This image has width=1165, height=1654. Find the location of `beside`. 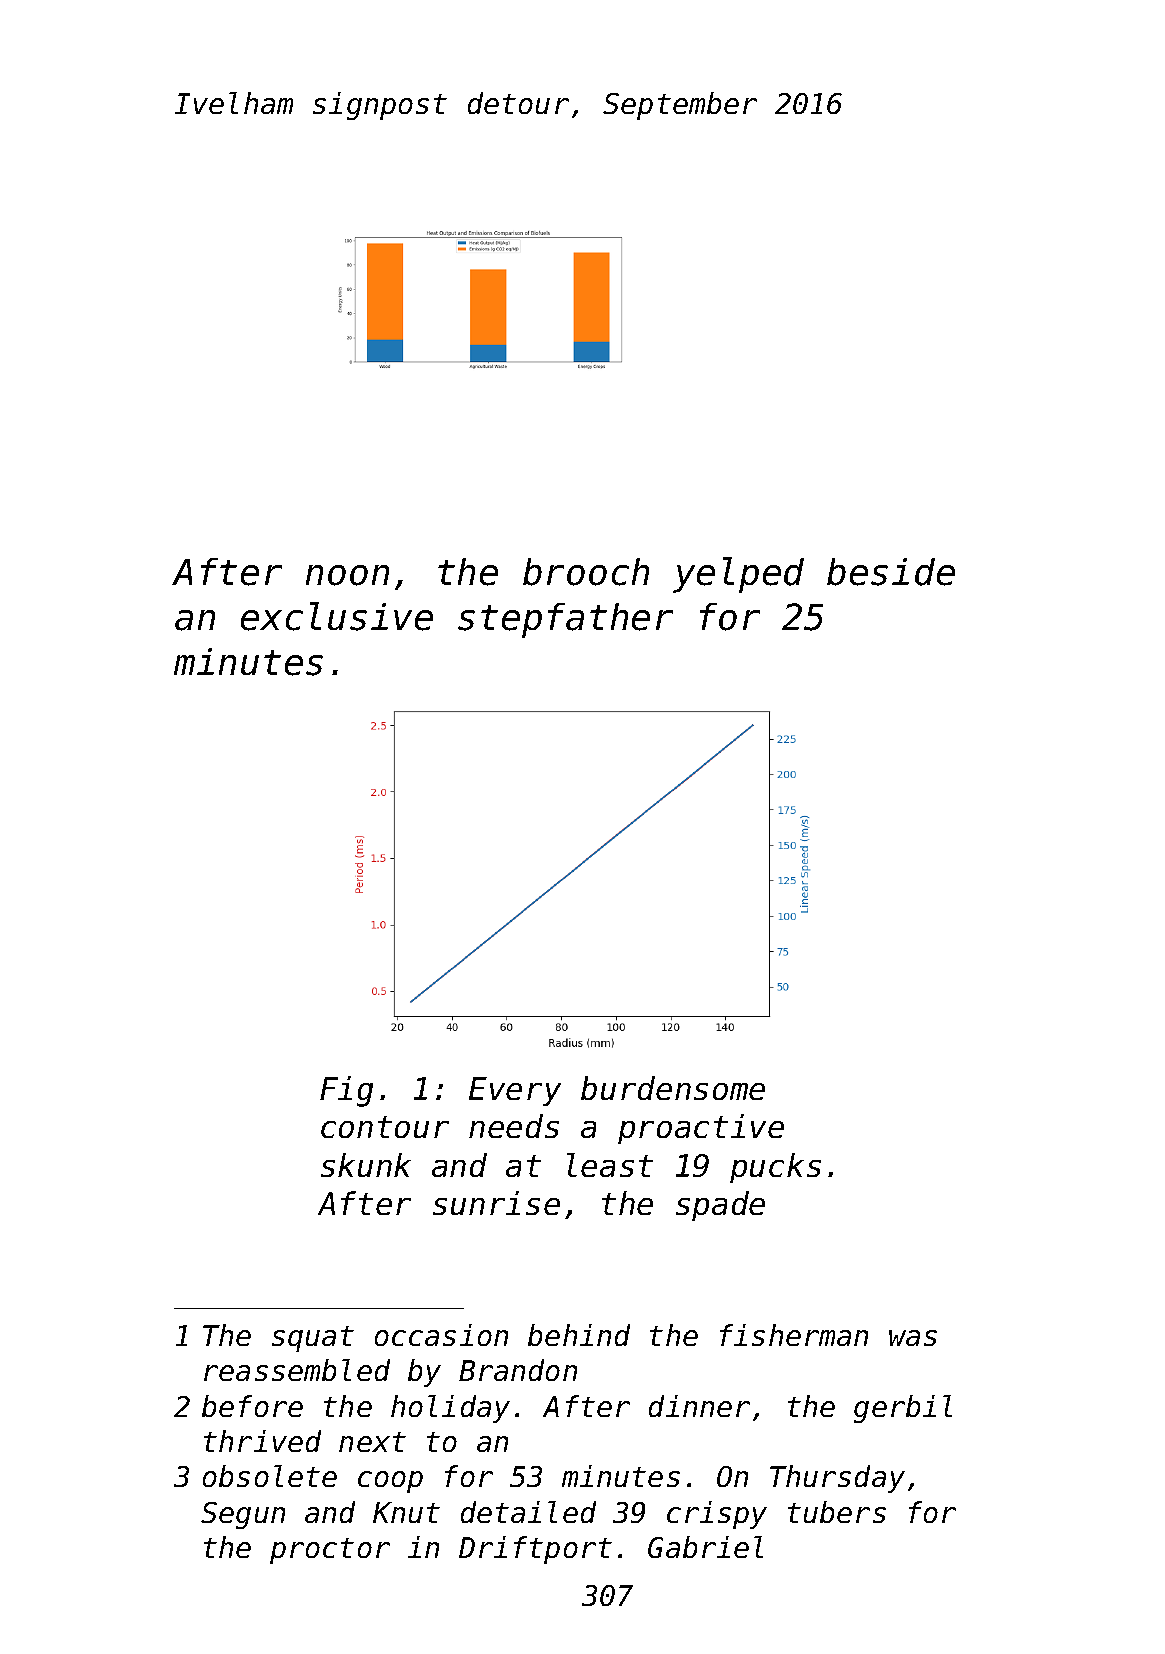

beside is located at coordinates (891, 572).
